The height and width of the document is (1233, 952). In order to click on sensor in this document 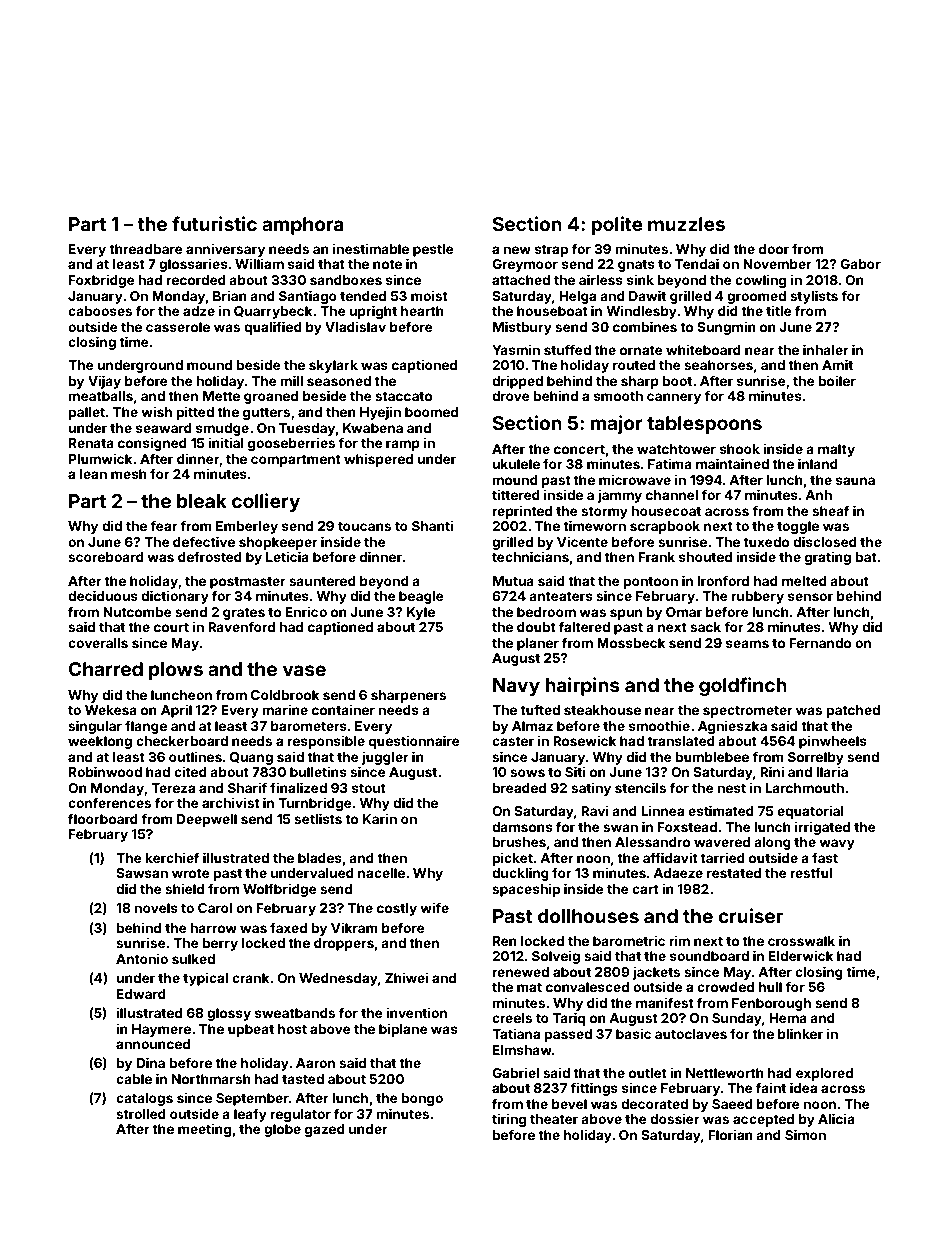, I will do `click(810, 597)`.
